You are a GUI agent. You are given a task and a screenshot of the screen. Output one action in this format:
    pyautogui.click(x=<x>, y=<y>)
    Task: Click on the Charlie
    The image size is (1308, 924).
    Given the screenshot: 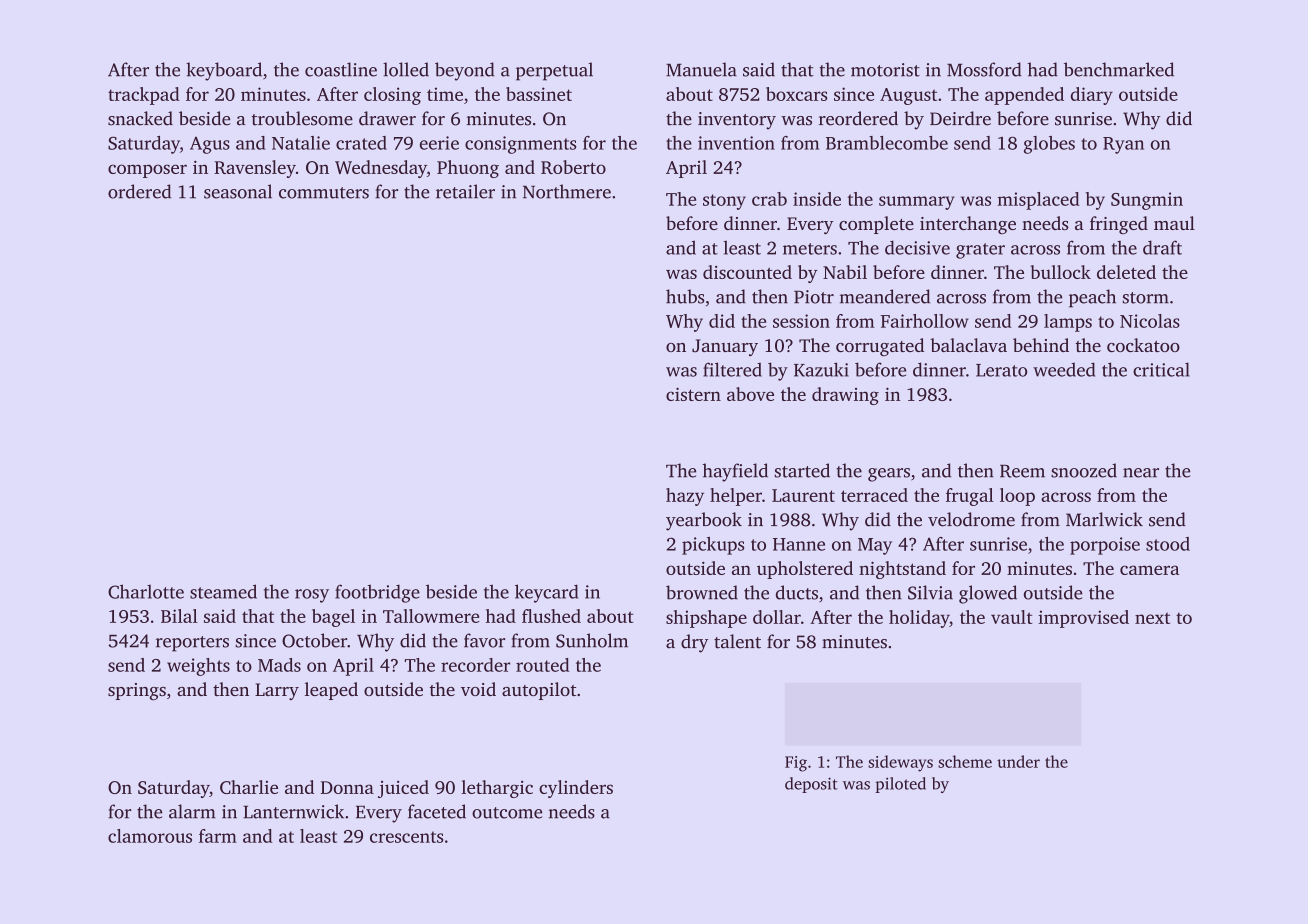 What is the action you would take?
    pyautogui.click(x=249, y=787)
